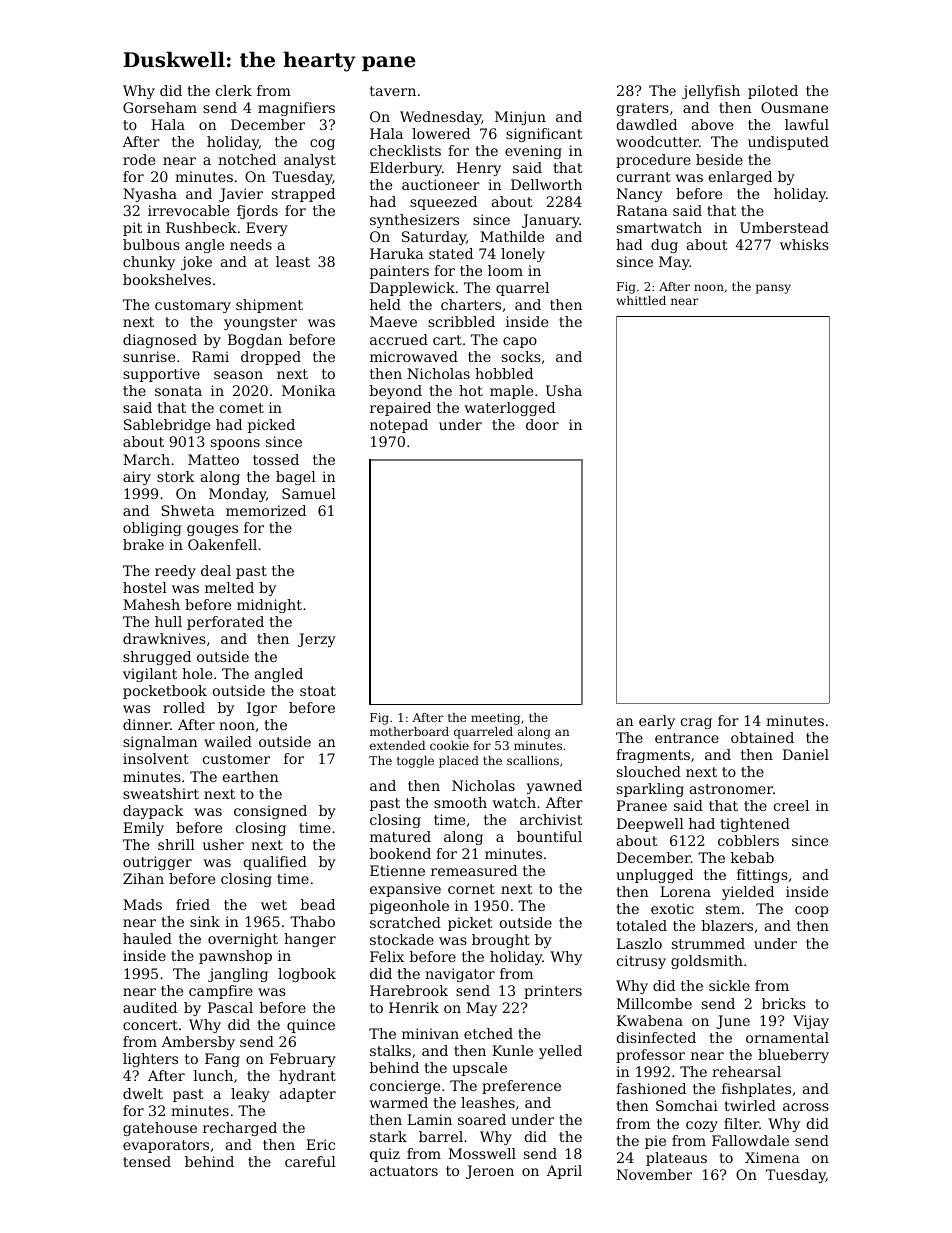  I want to click on lighters, so click(150, 1060).
